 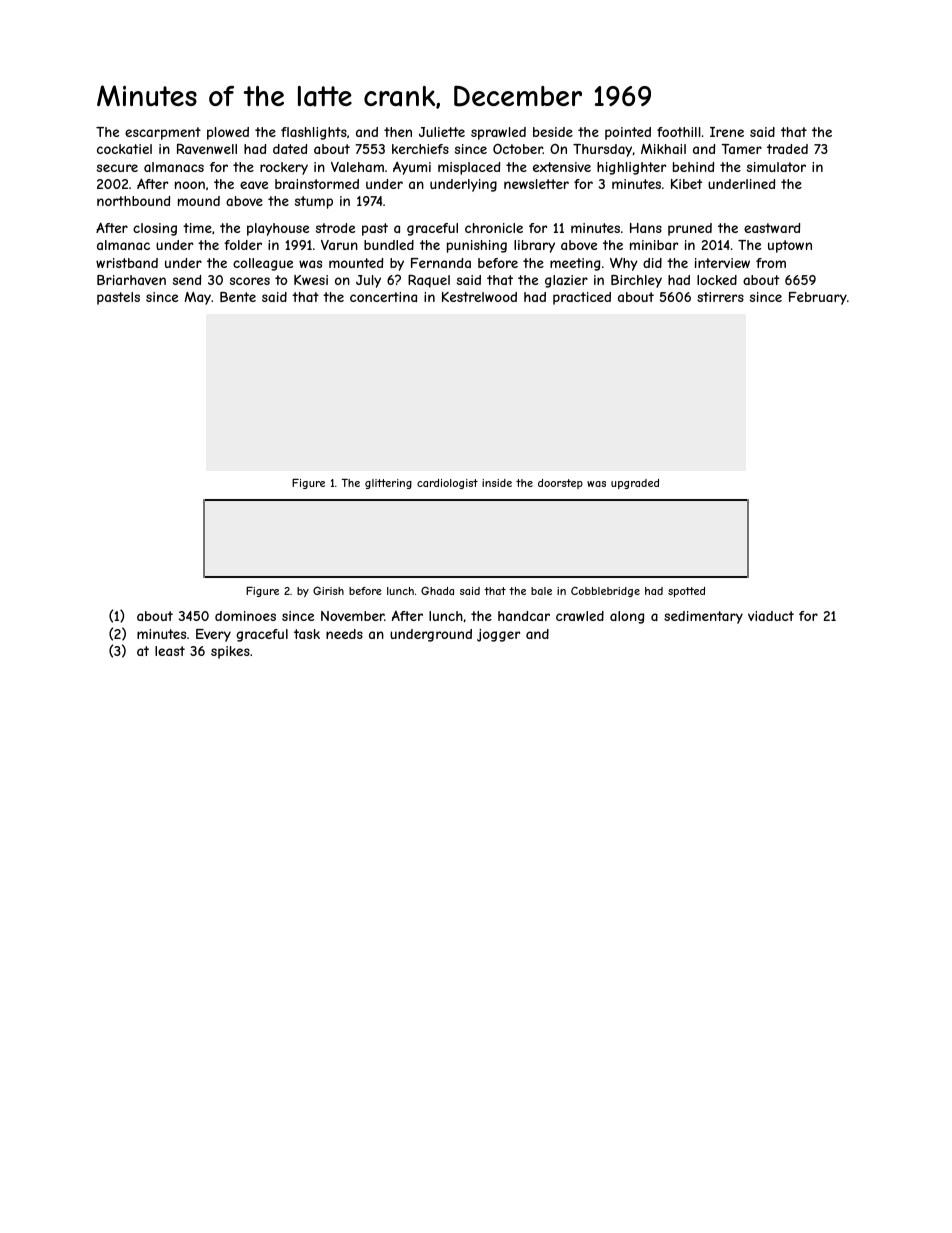 What do you see at coordinates (131, 280) in the screenshot?
I see `Briarhaven` at bounding box center [131, 280].
